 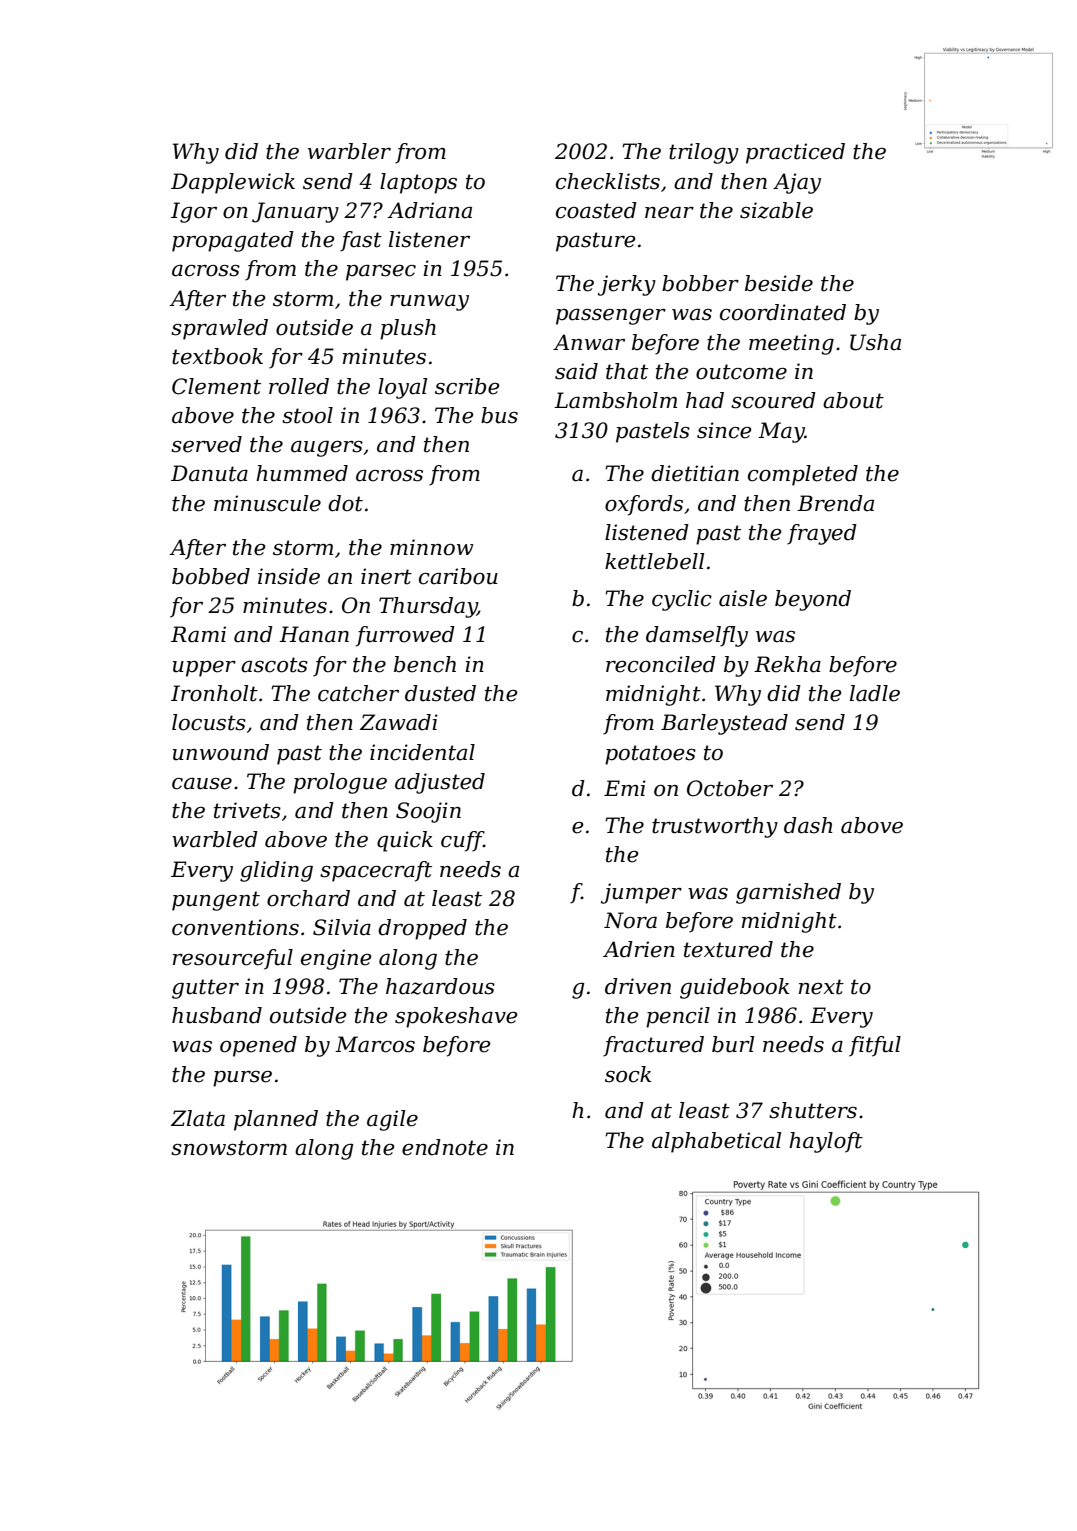 What do you see at coordinates (608, 181) in the image?
I see `checklists` at bounding box center [608, 181].
